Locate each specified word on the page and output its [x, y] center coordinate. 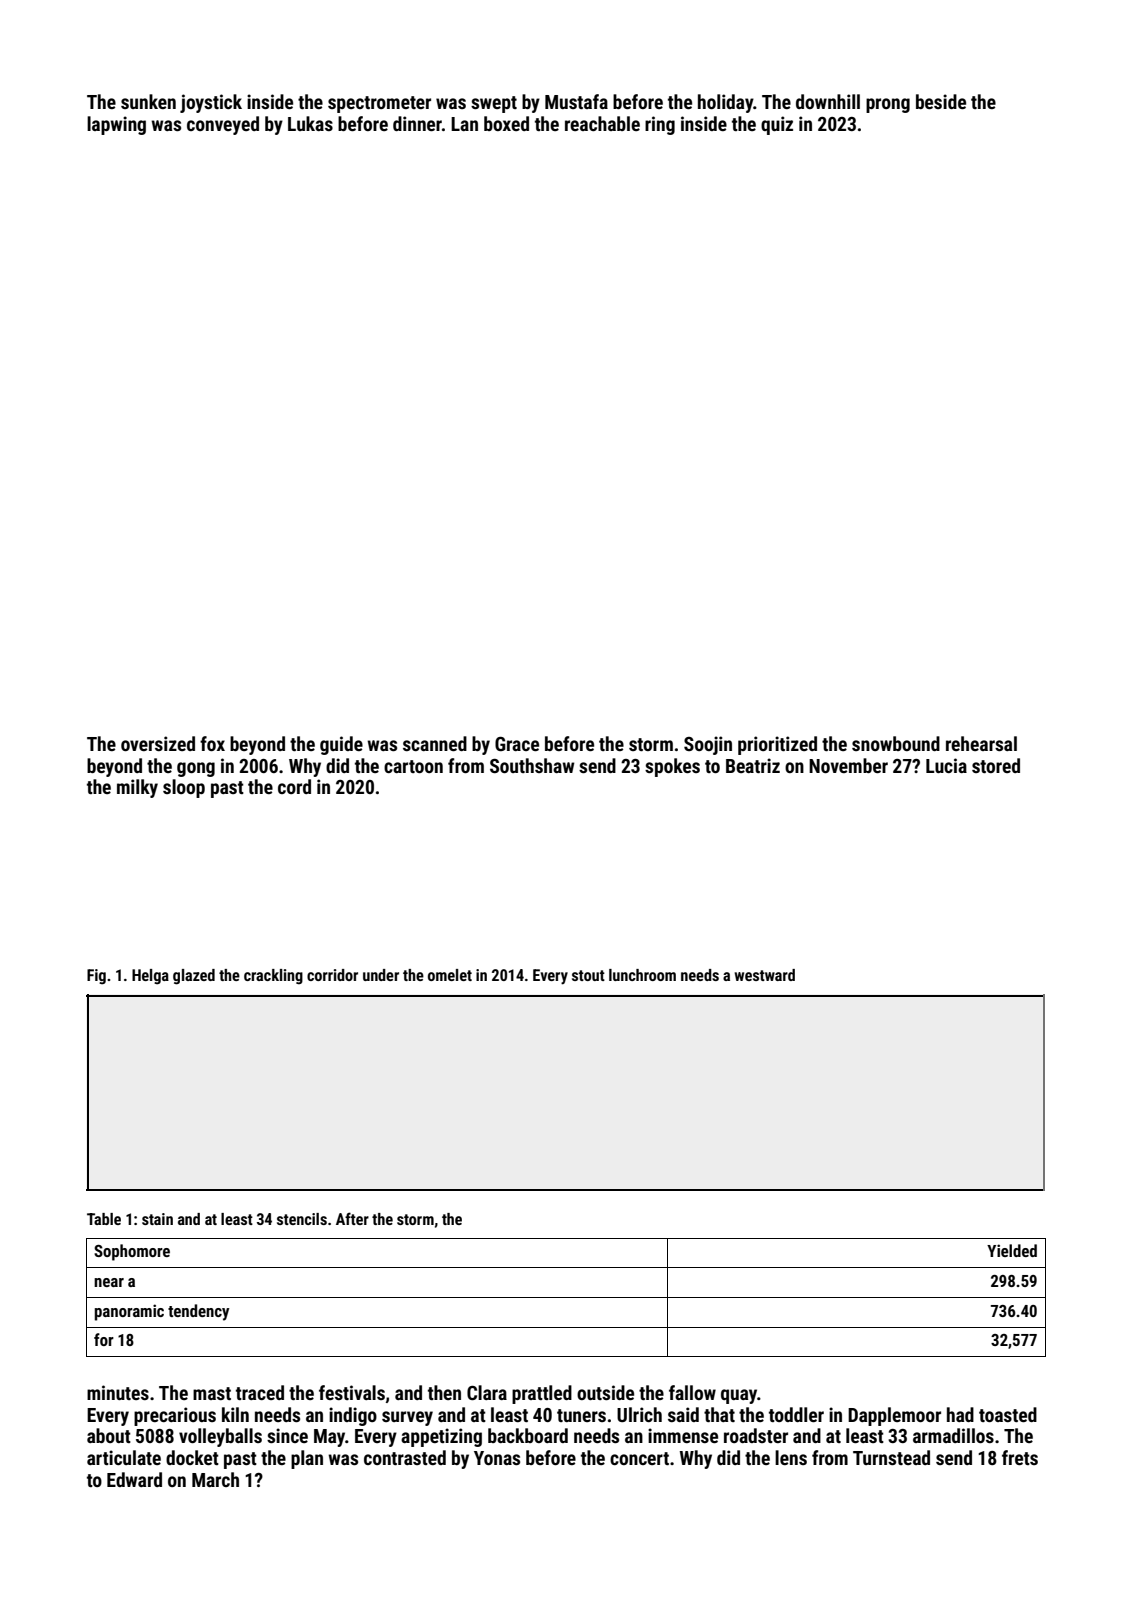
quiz [777, 125]
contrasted [405, 1457]
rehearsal [981, 743]
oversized [158, 743]
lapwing [116, 125]
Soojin [708, 745]
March [215, 1479]
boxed [506, 123]
